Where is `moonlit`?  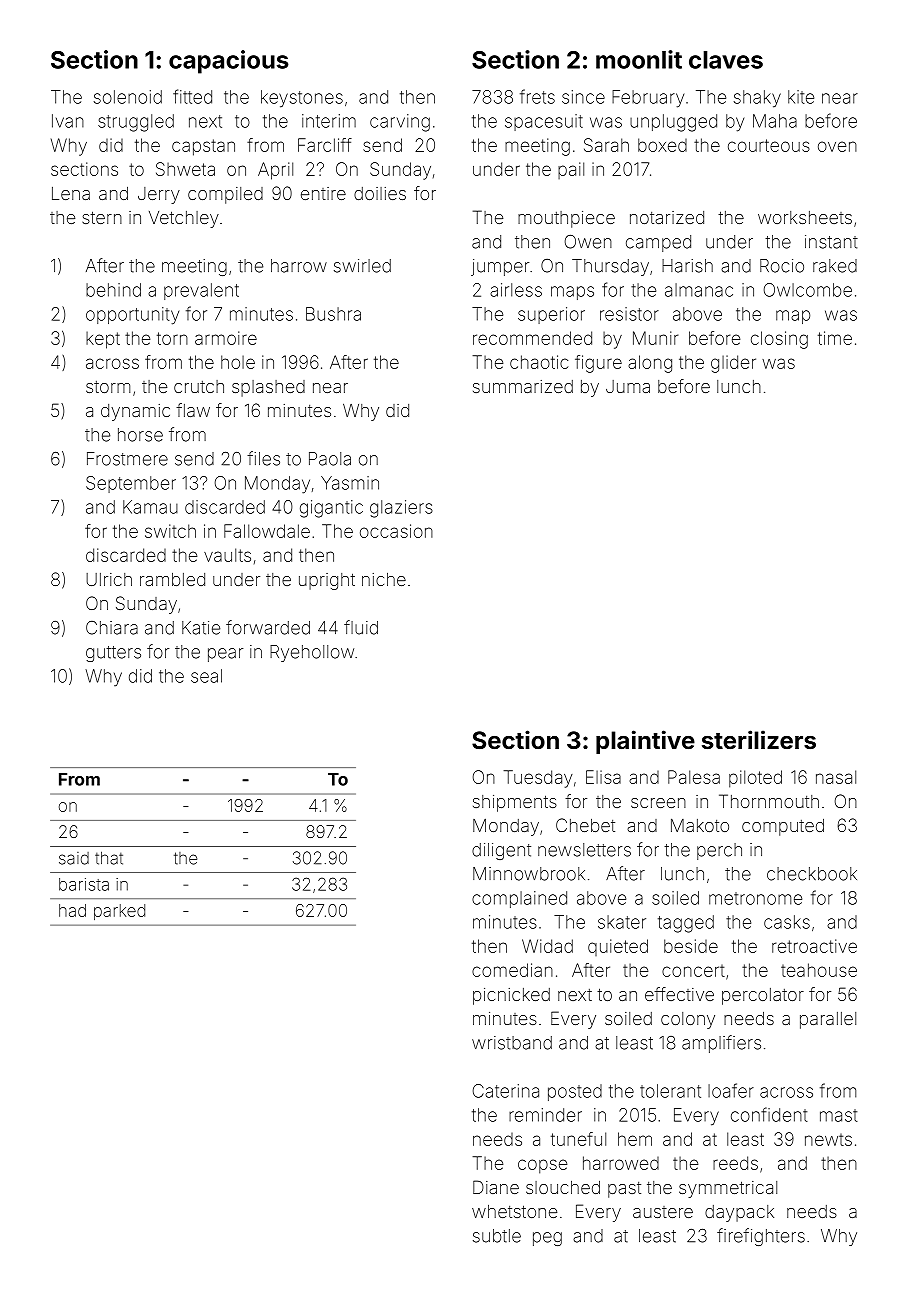 moonlit is located at coordinates (639, 59).
